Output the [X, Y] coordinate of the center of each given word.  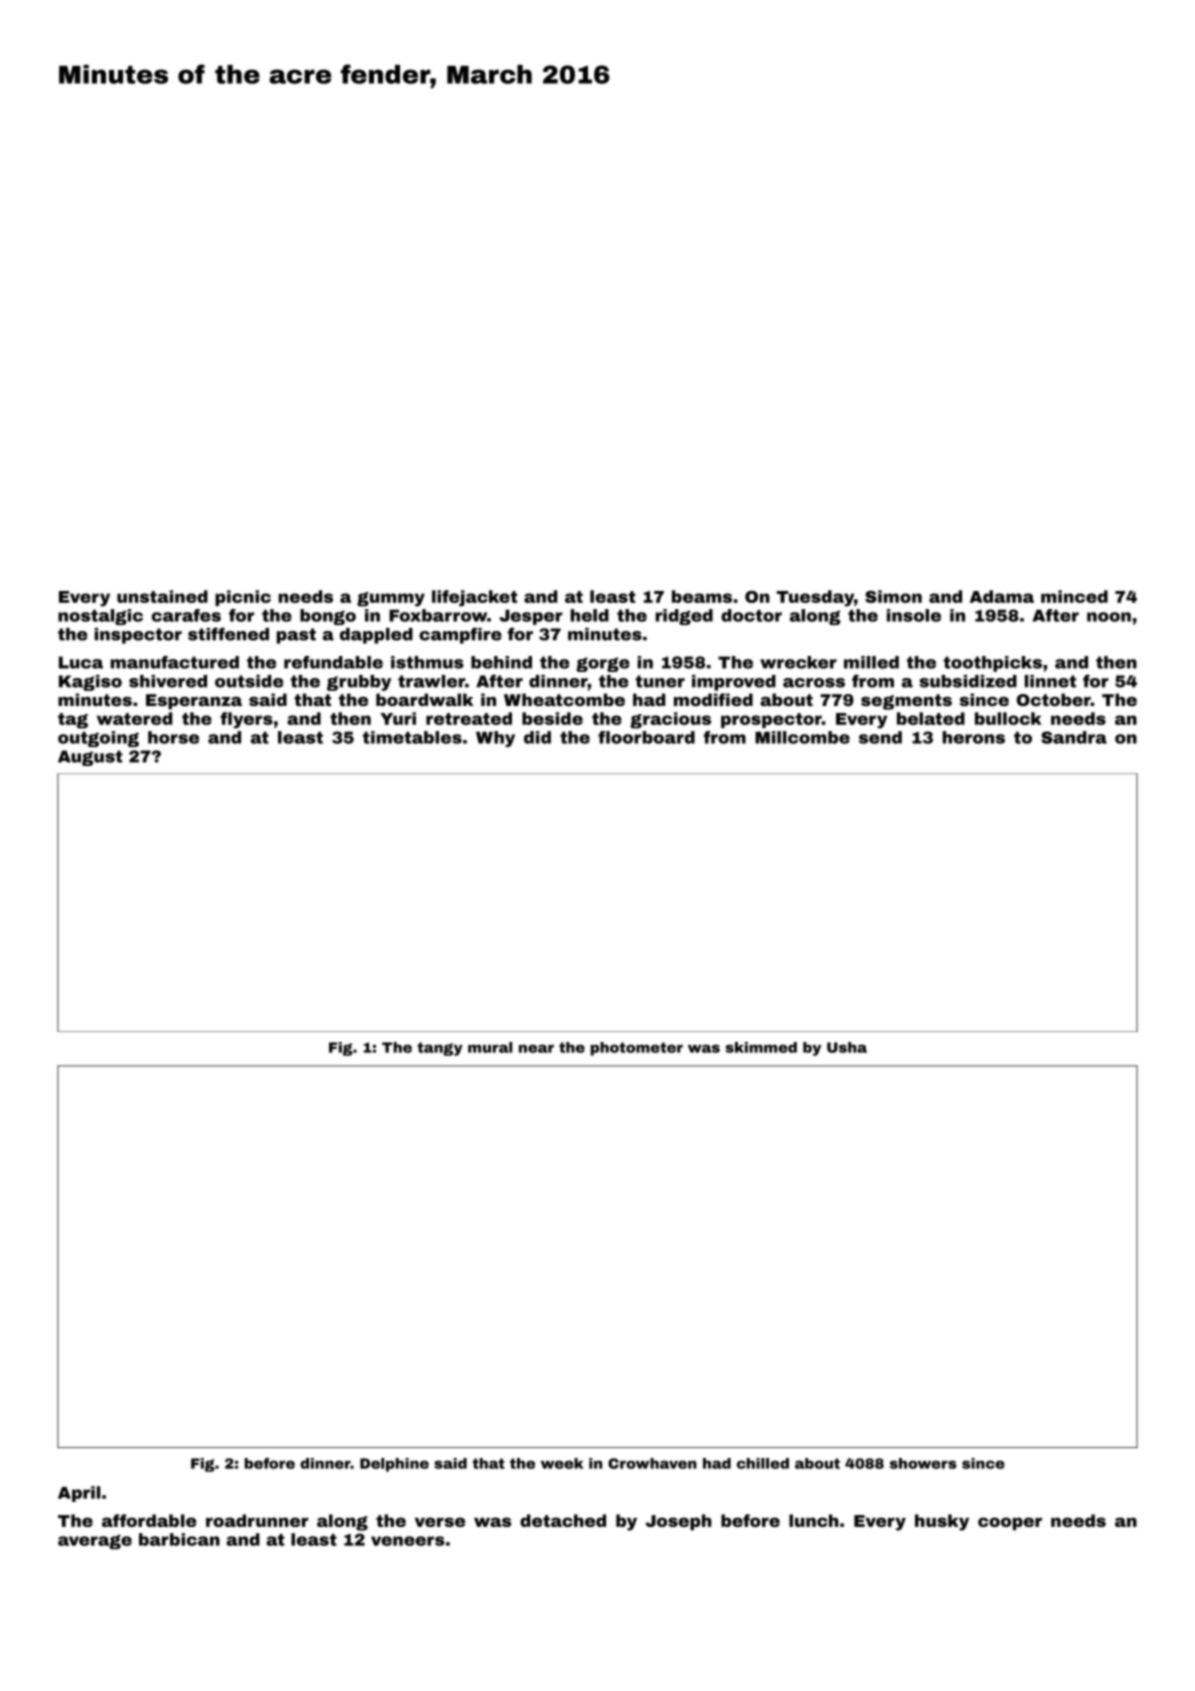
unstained [162, 596]
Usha [847, 1047]
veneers [408, 1541]
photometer [637, 1049]
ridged [684, 617]
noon [1109, 617]
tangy [440, 1049]
